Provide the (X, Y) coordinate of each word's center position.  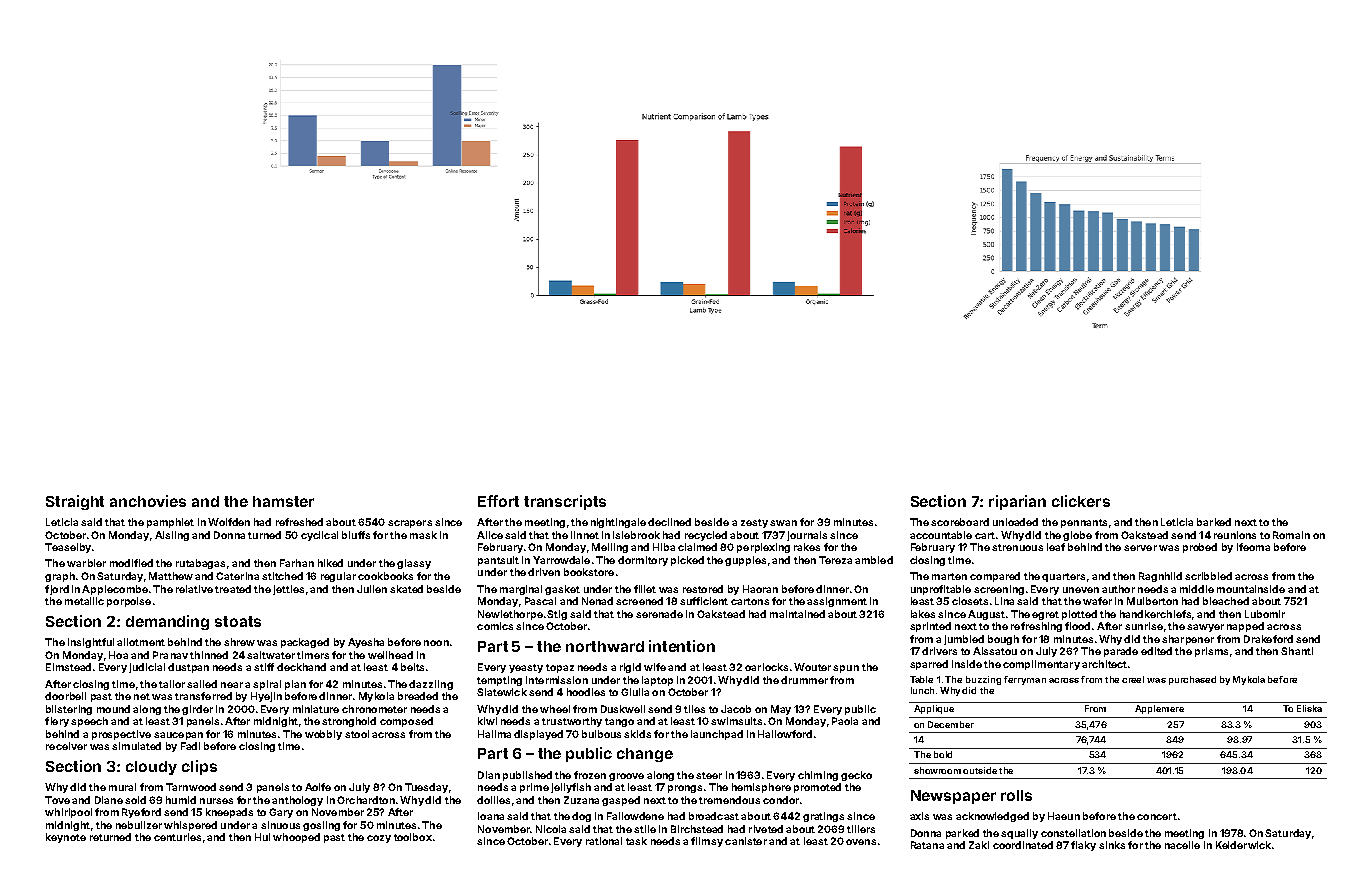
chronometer (374, 709)
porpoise (129, 602)
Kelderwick (1243, 845)
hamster (283, 501)
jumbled (964, 640)
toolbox (413, 837)
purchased (1192, 680)
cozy (379, 839)
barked (1214, 522)
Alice (490, 535)
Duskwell (623, 709)
